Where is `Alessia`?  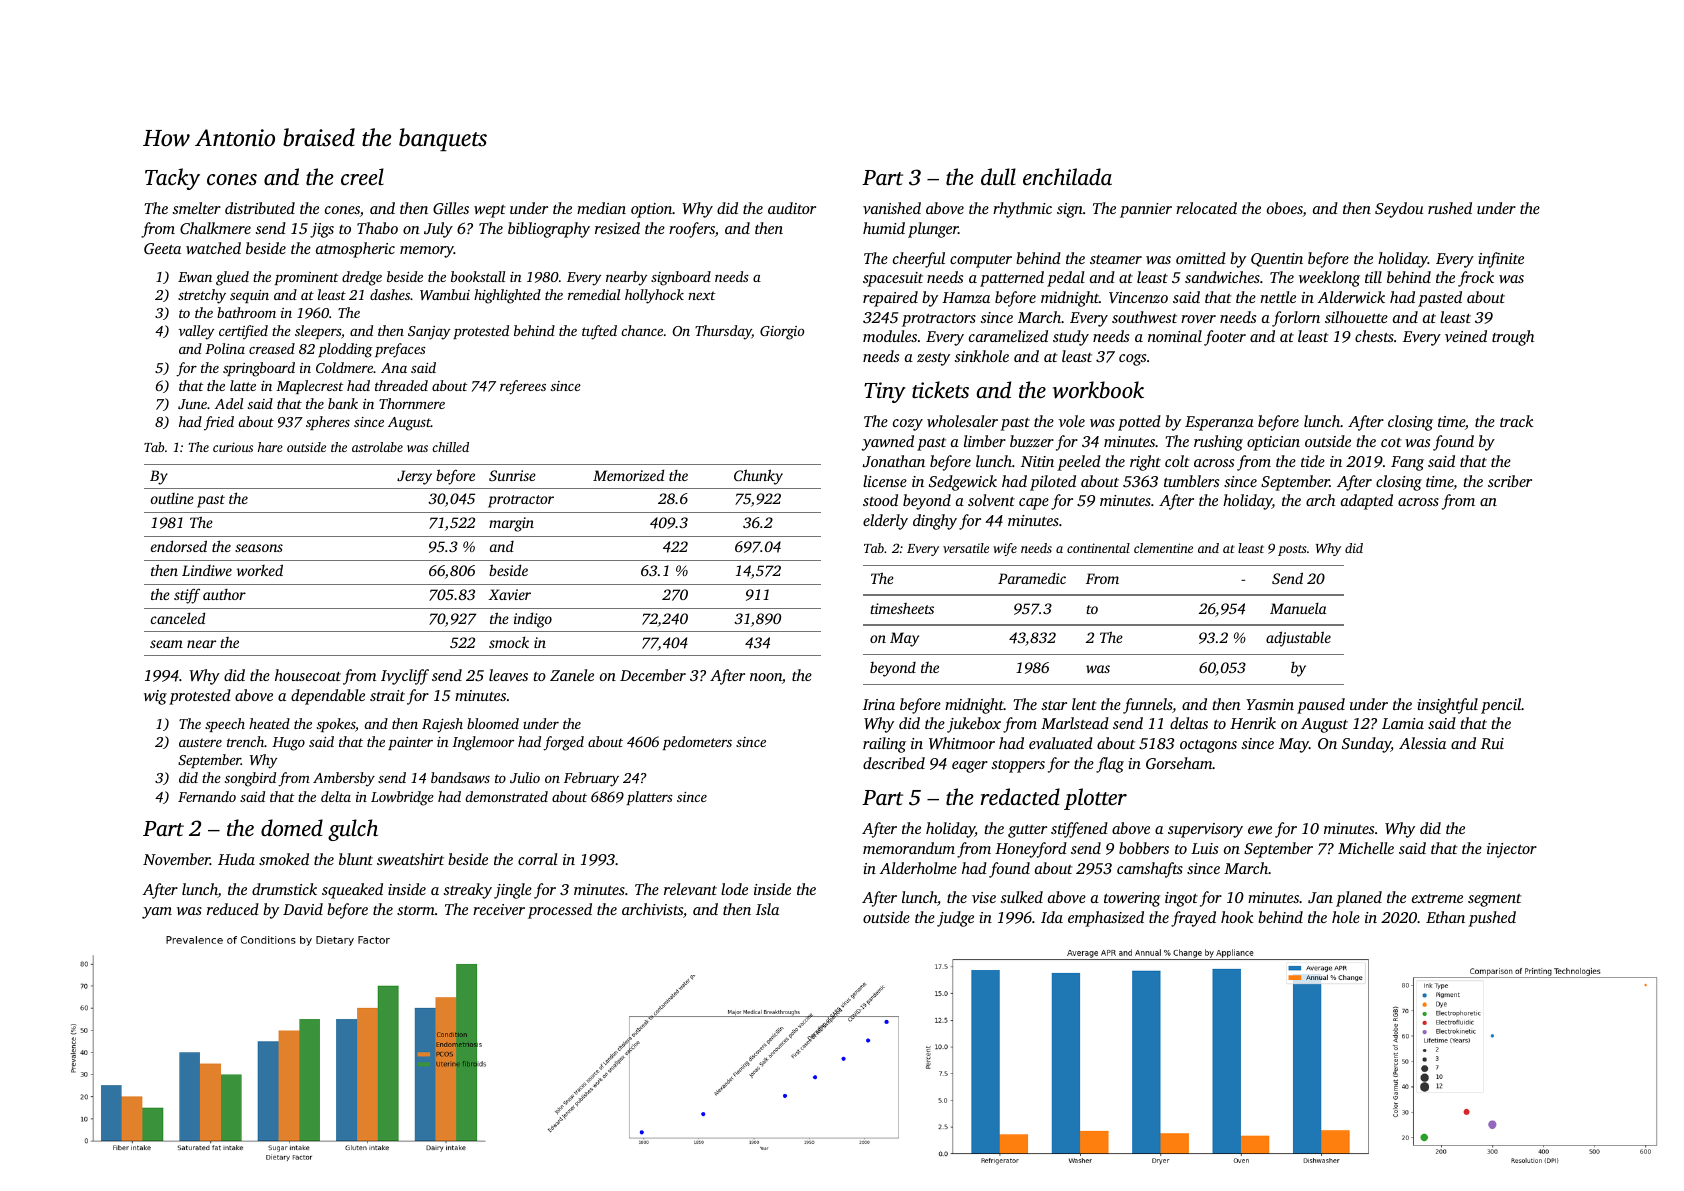 Alessia is located at coordinates (1422, 743).
